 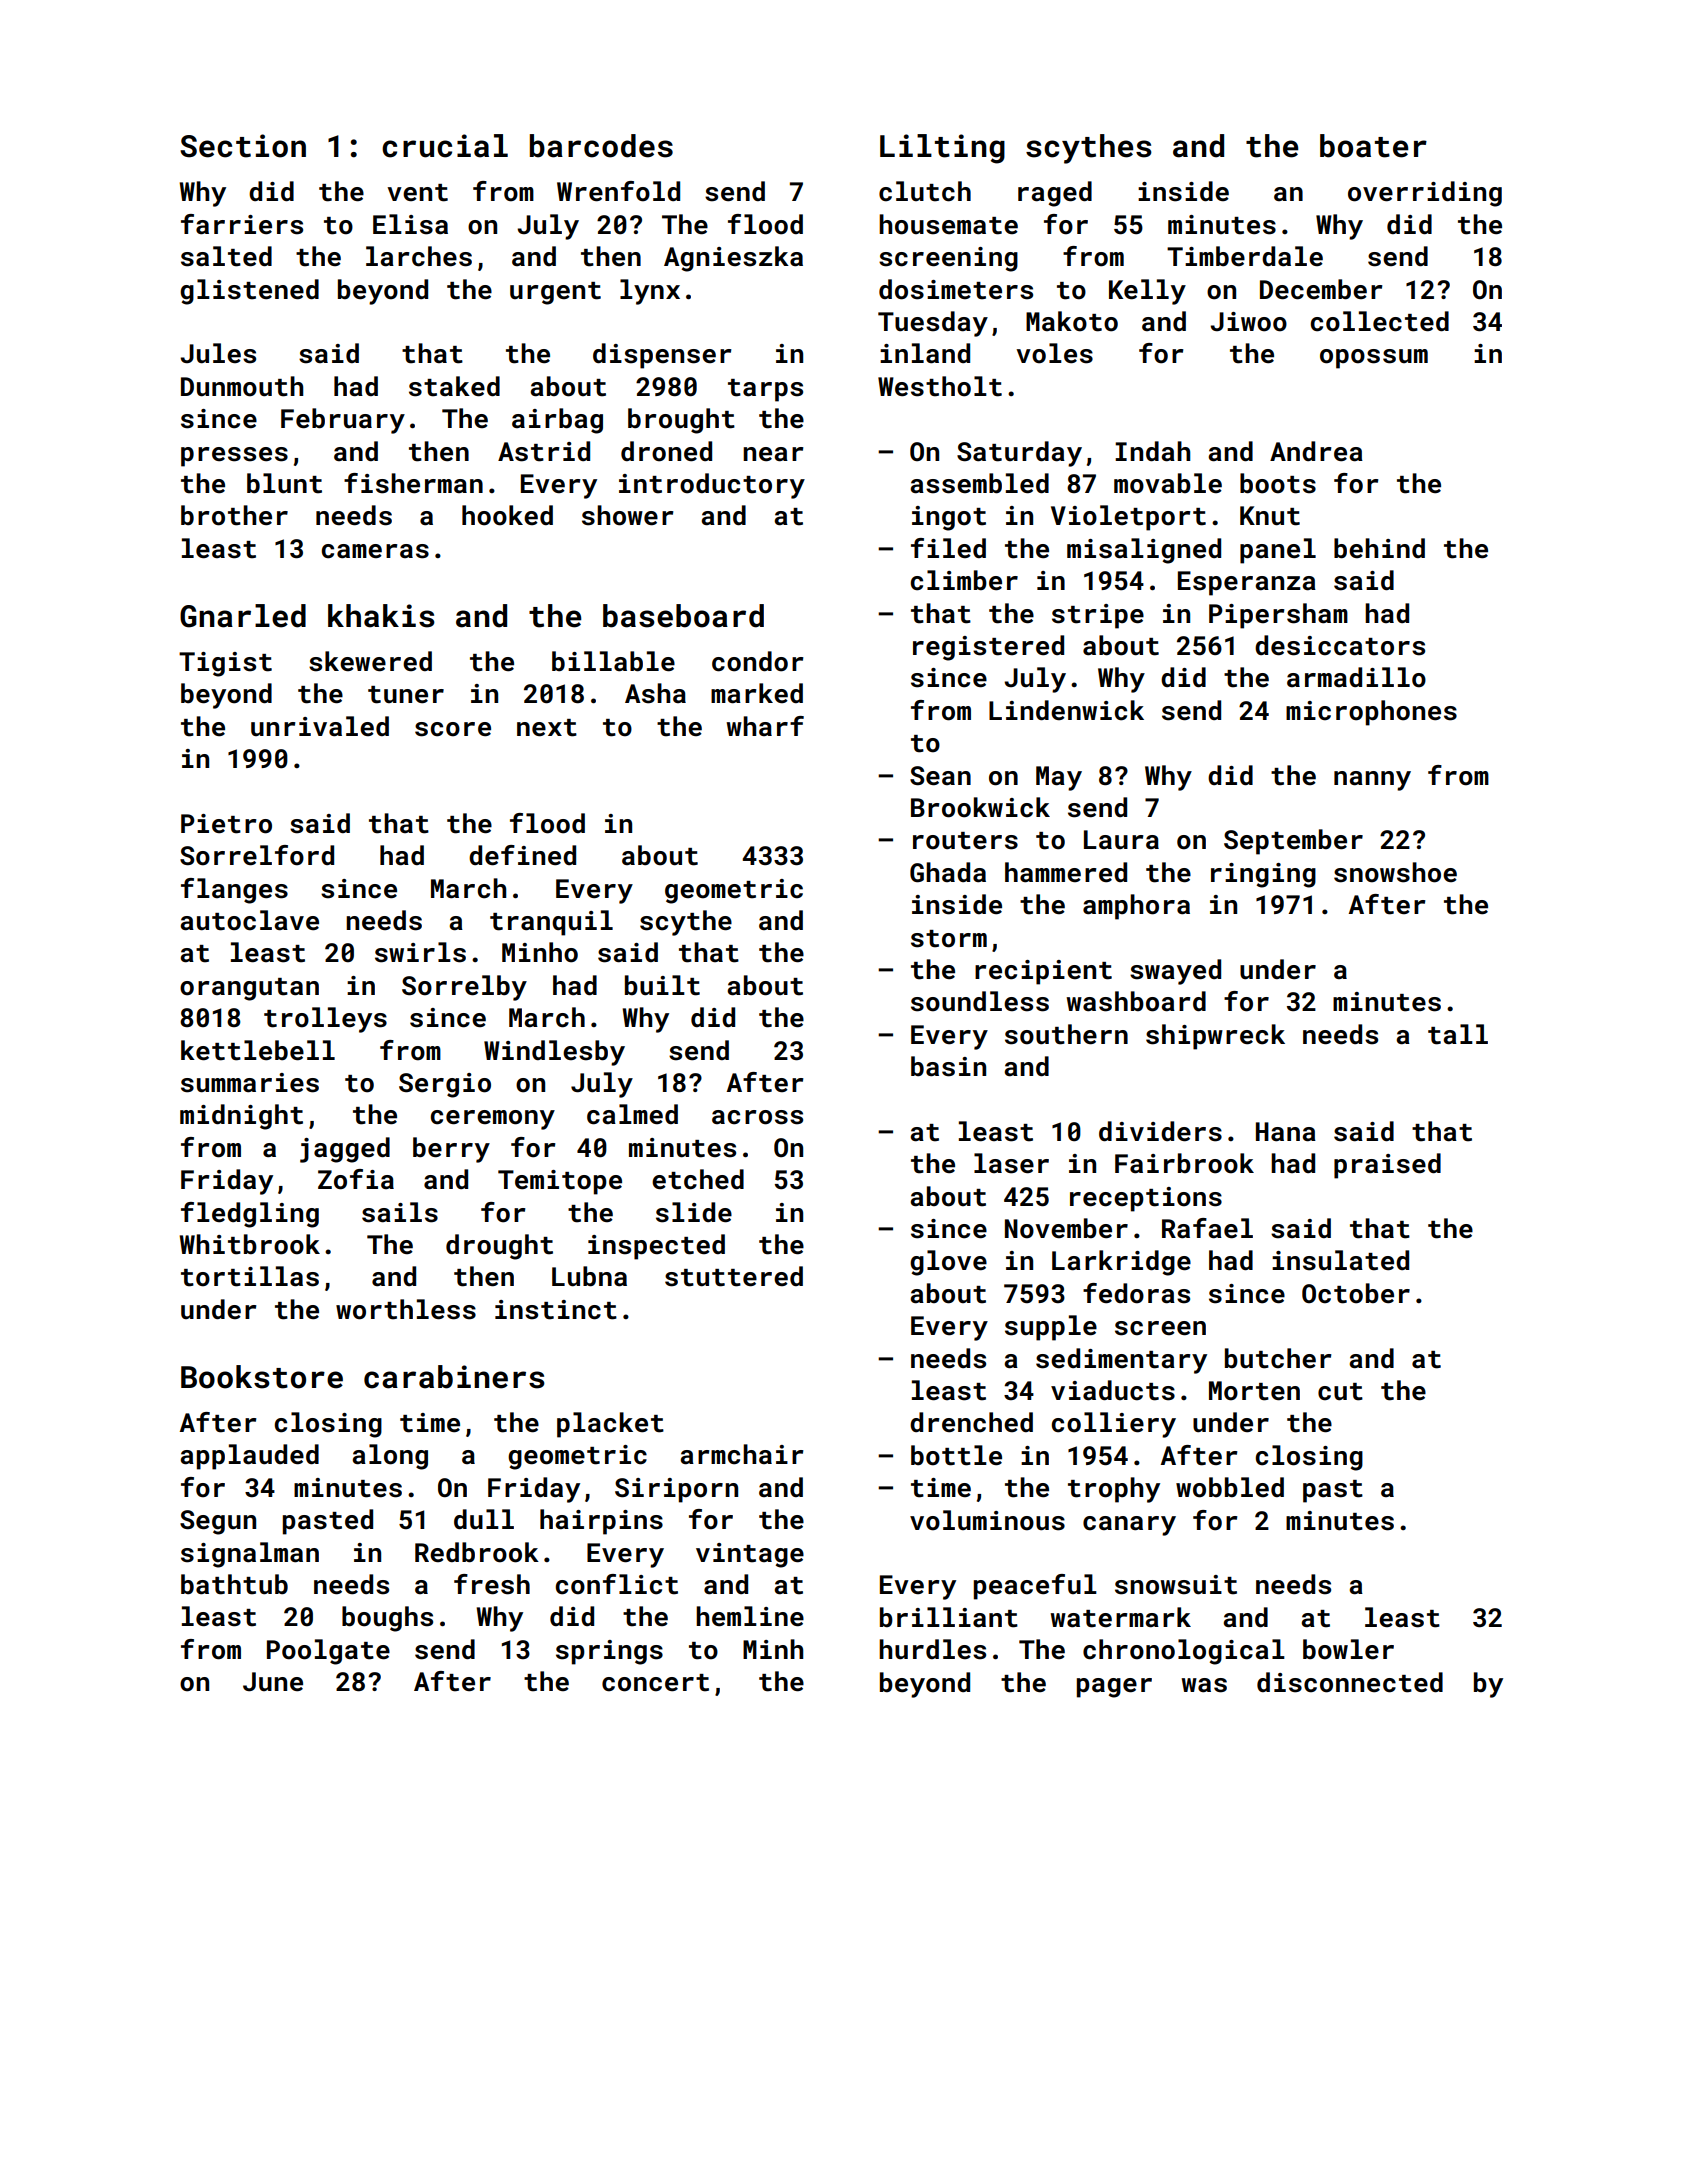 What do you see at coordinates (250, 1555) in the screenshot?
I see `signalman` at bounding box center [250, 1555].
